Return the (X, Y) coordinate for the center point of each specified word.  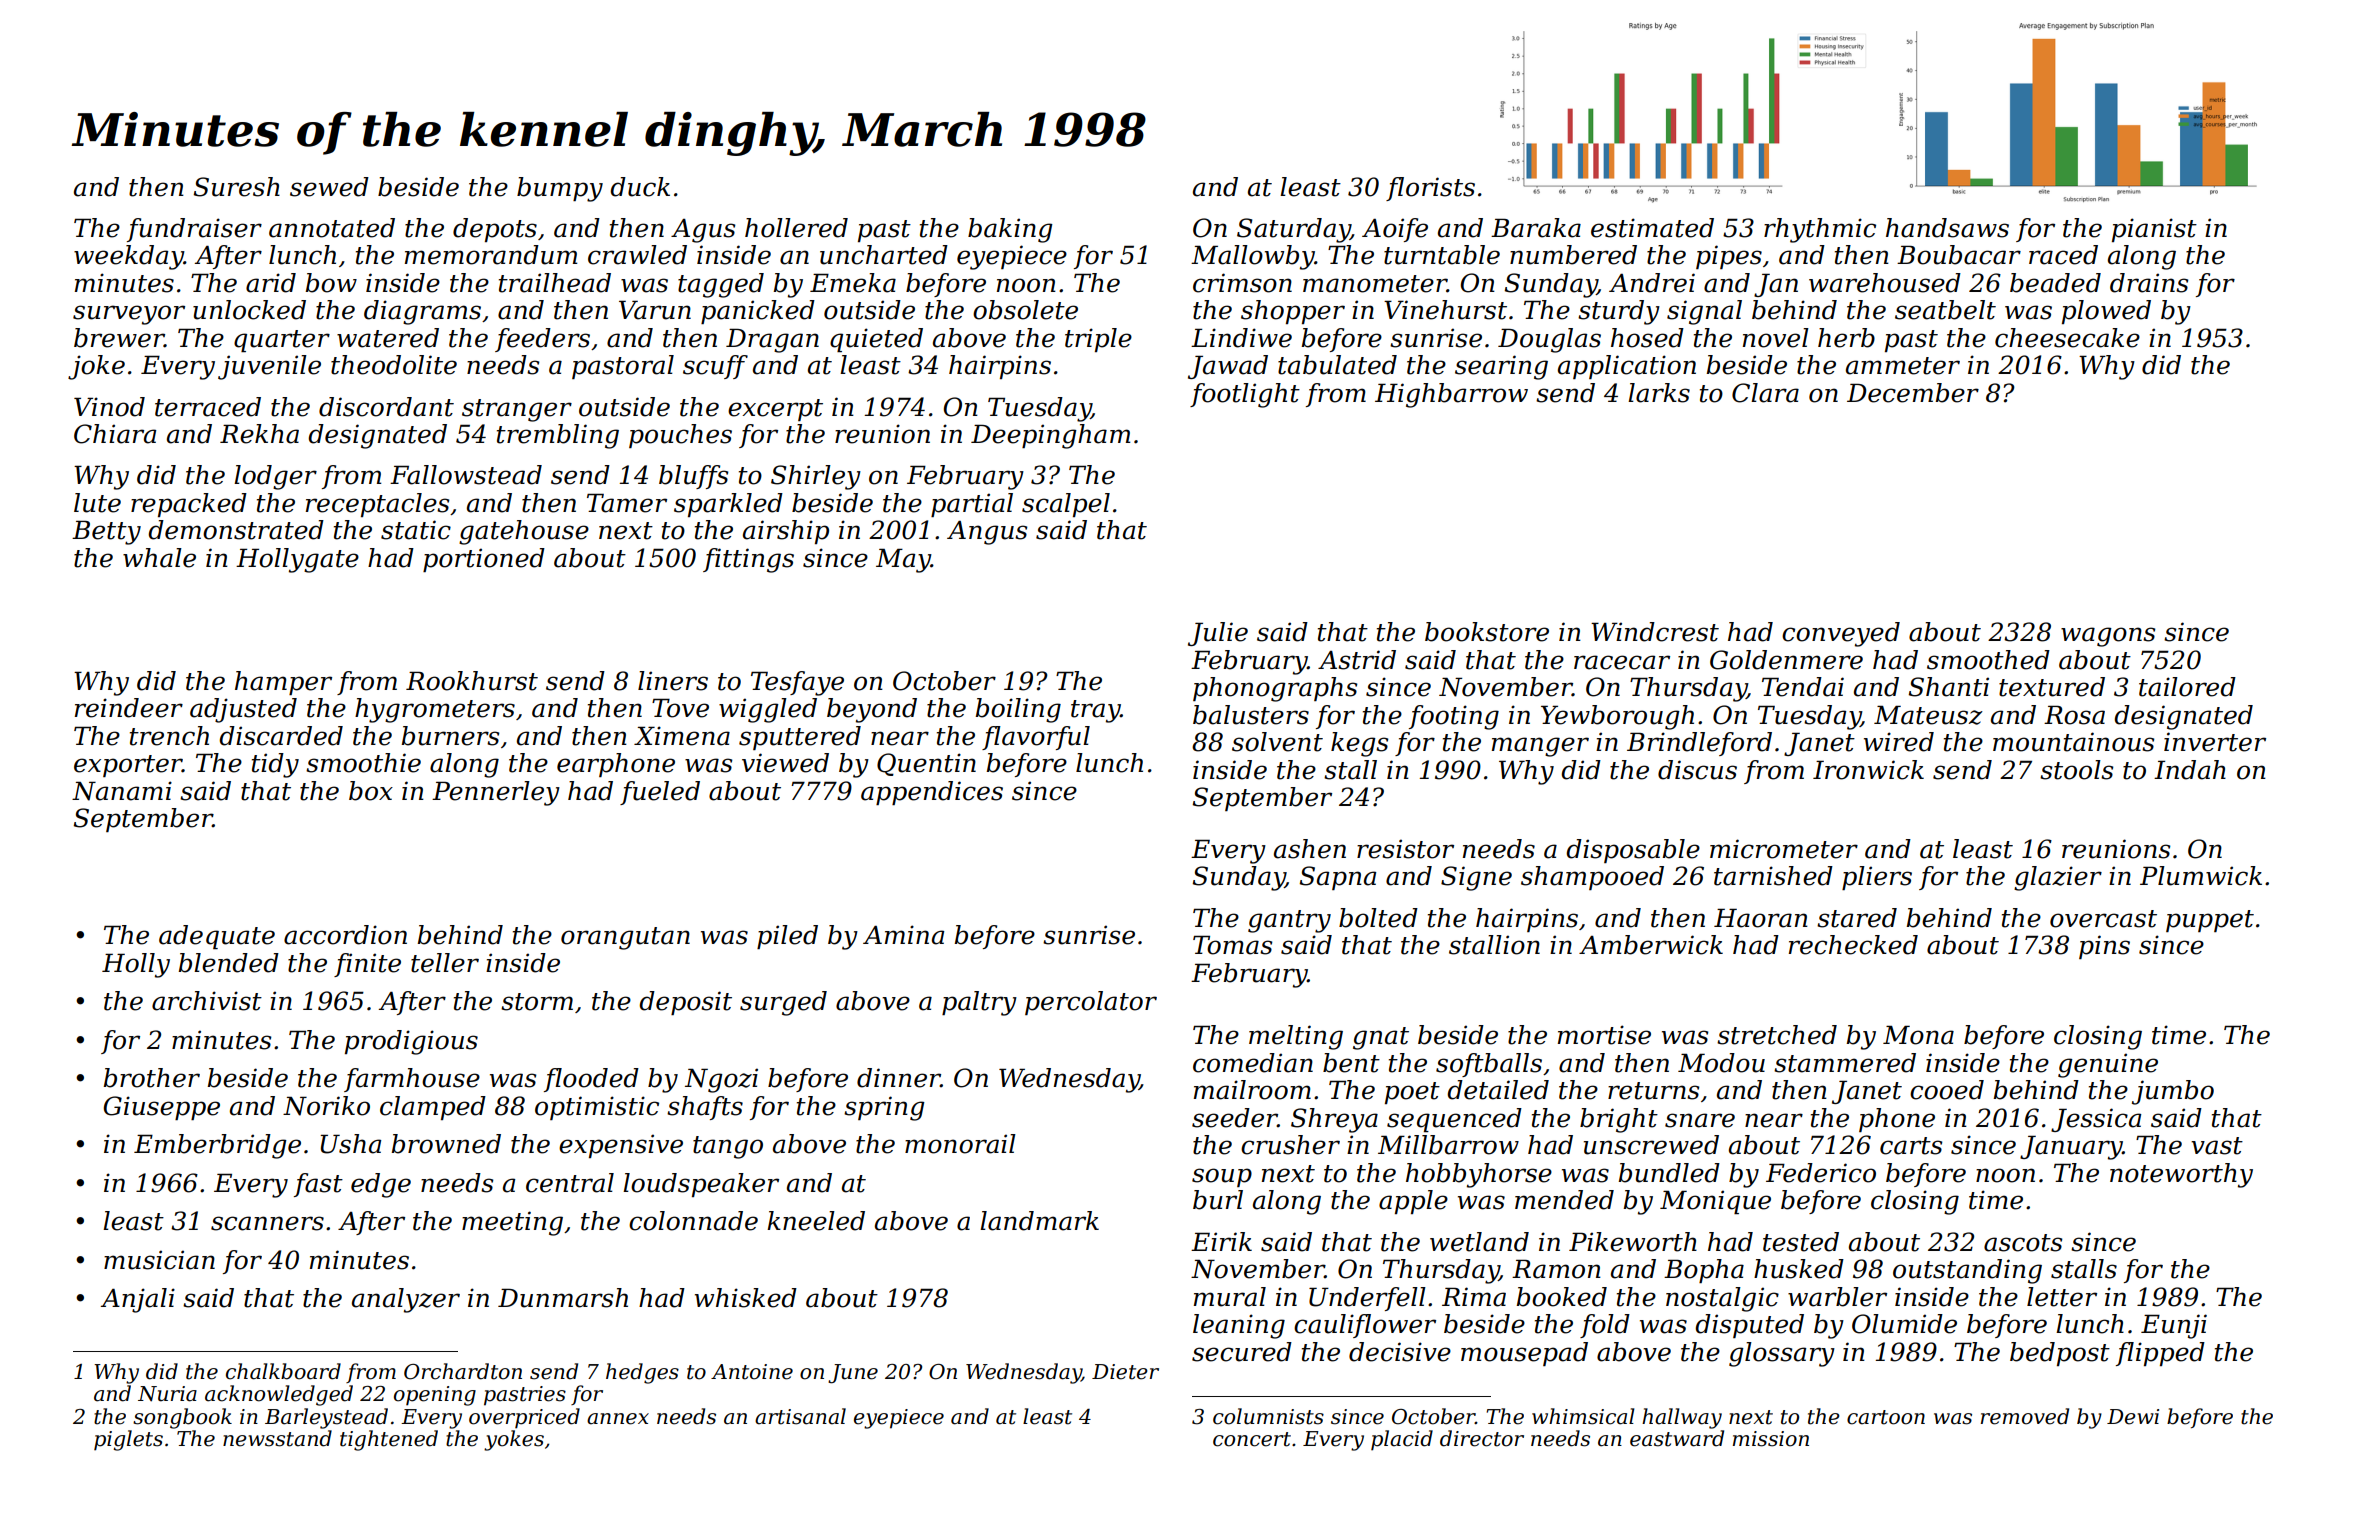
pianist (2154, 230)
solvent (1277, 742)
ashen (1310, 849)
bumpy (560, 189)
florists (1430, 189)
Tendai (1803, 687)
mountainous (2073, 742)
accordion (345, 935)
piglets (128, 1440)
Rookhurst (472, 681)
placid (1402, 1440)
